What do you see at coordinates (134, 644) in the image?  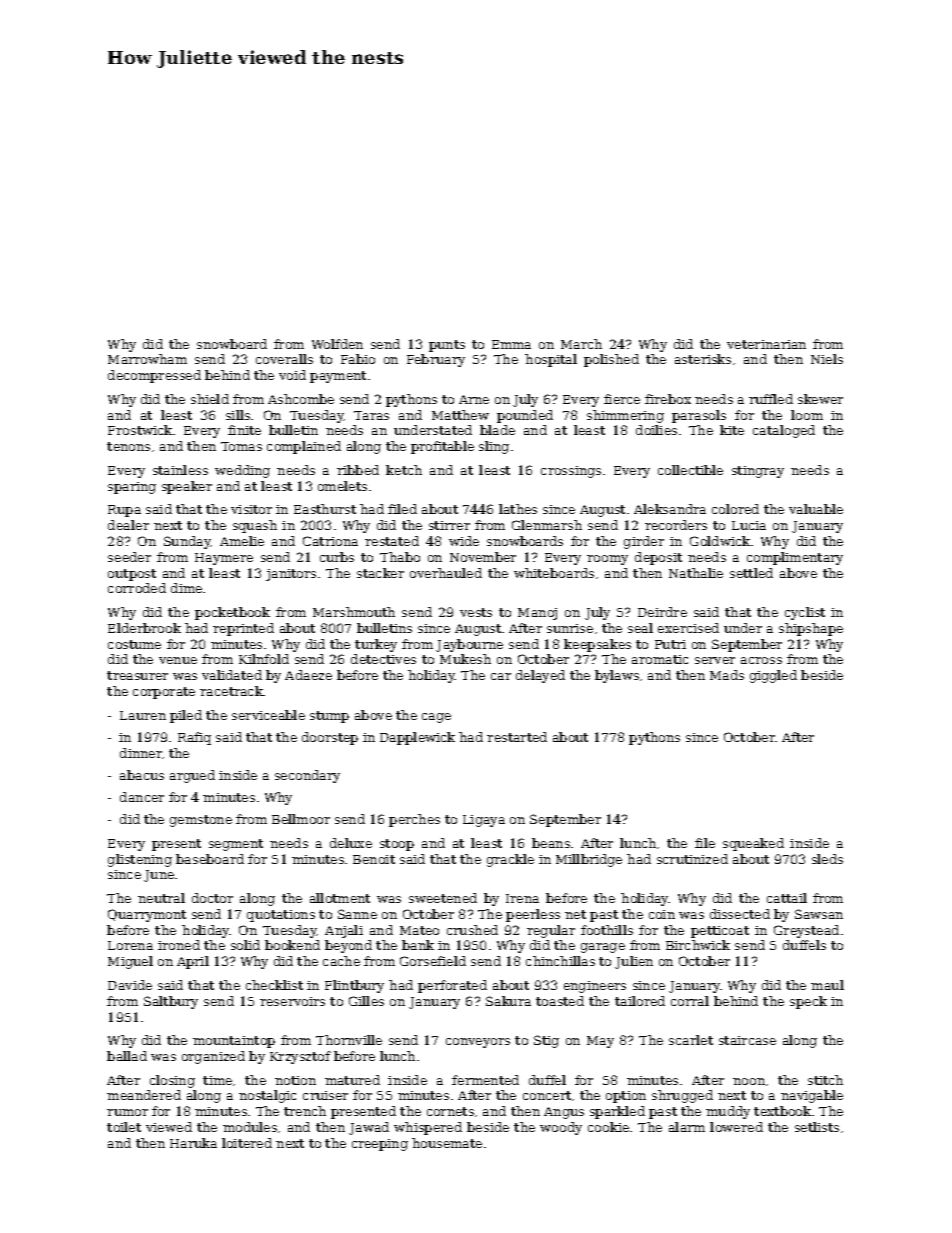 I see `costume` at bounding box center [134, 644].
